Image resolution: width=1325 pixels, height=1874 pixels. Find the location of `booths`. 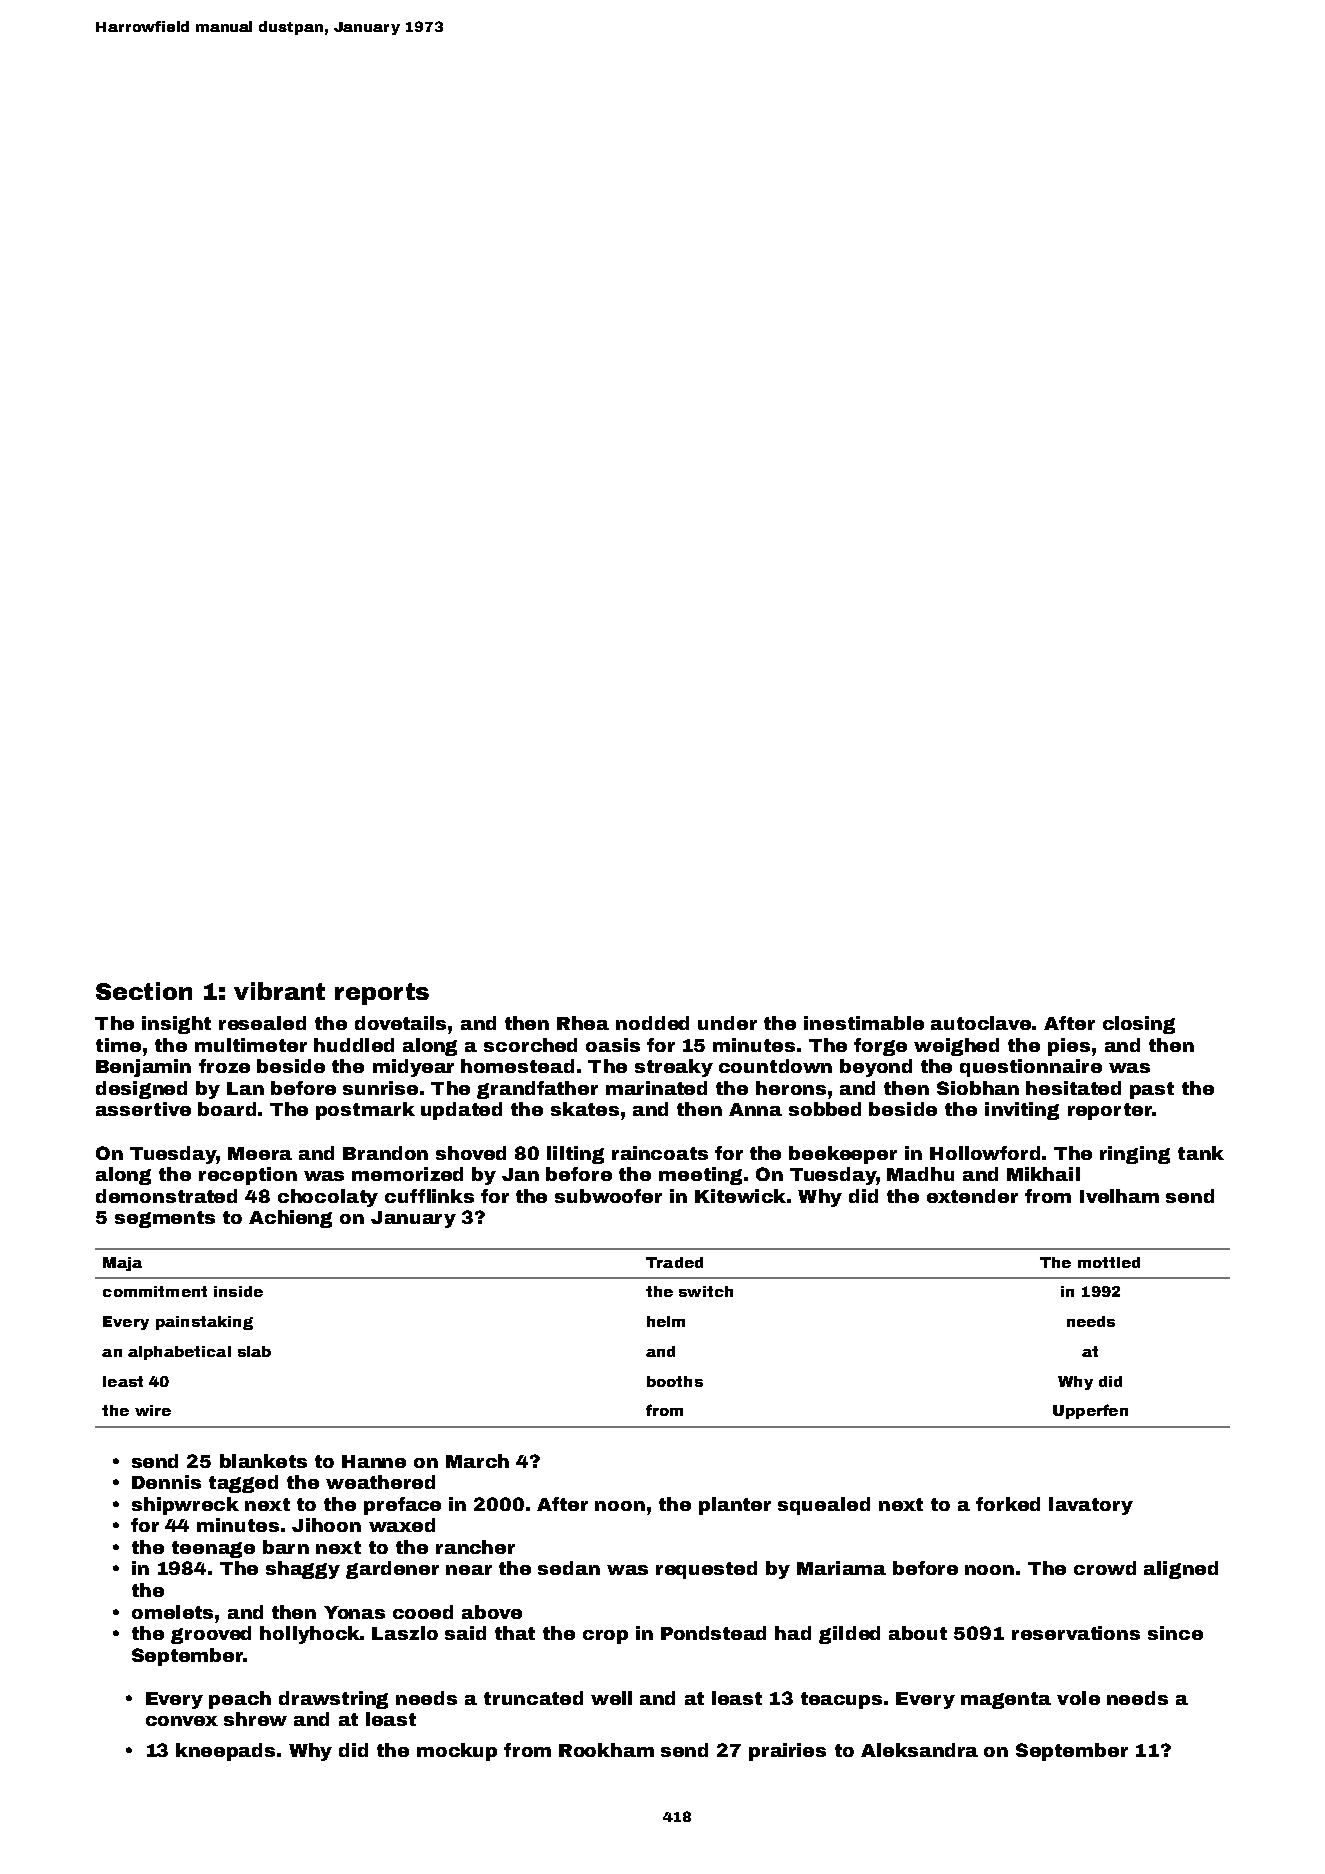

booths is located at coordinates (675, 1381).
